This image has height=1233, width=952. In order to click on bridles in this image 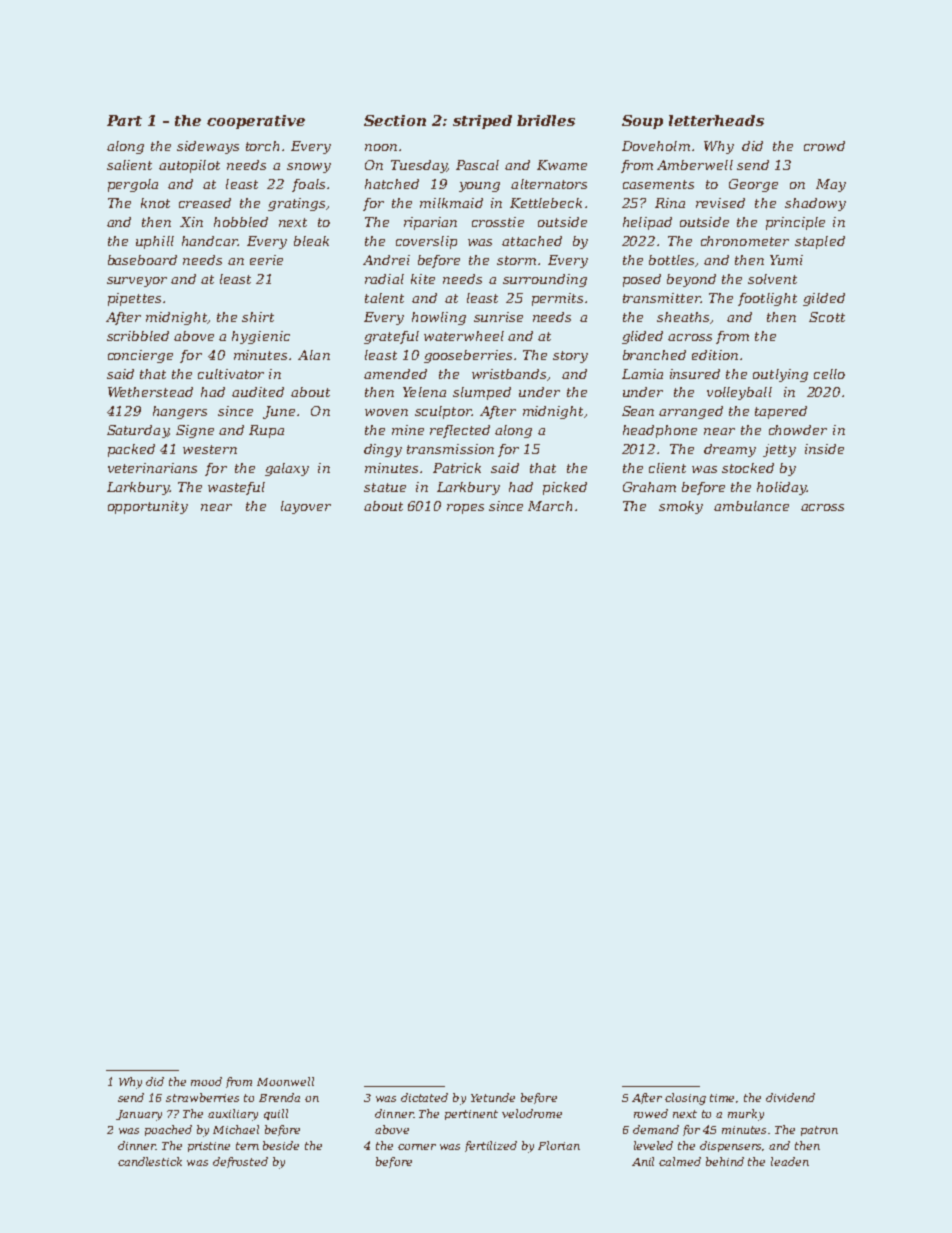, I will do `click(546, 120)`.
